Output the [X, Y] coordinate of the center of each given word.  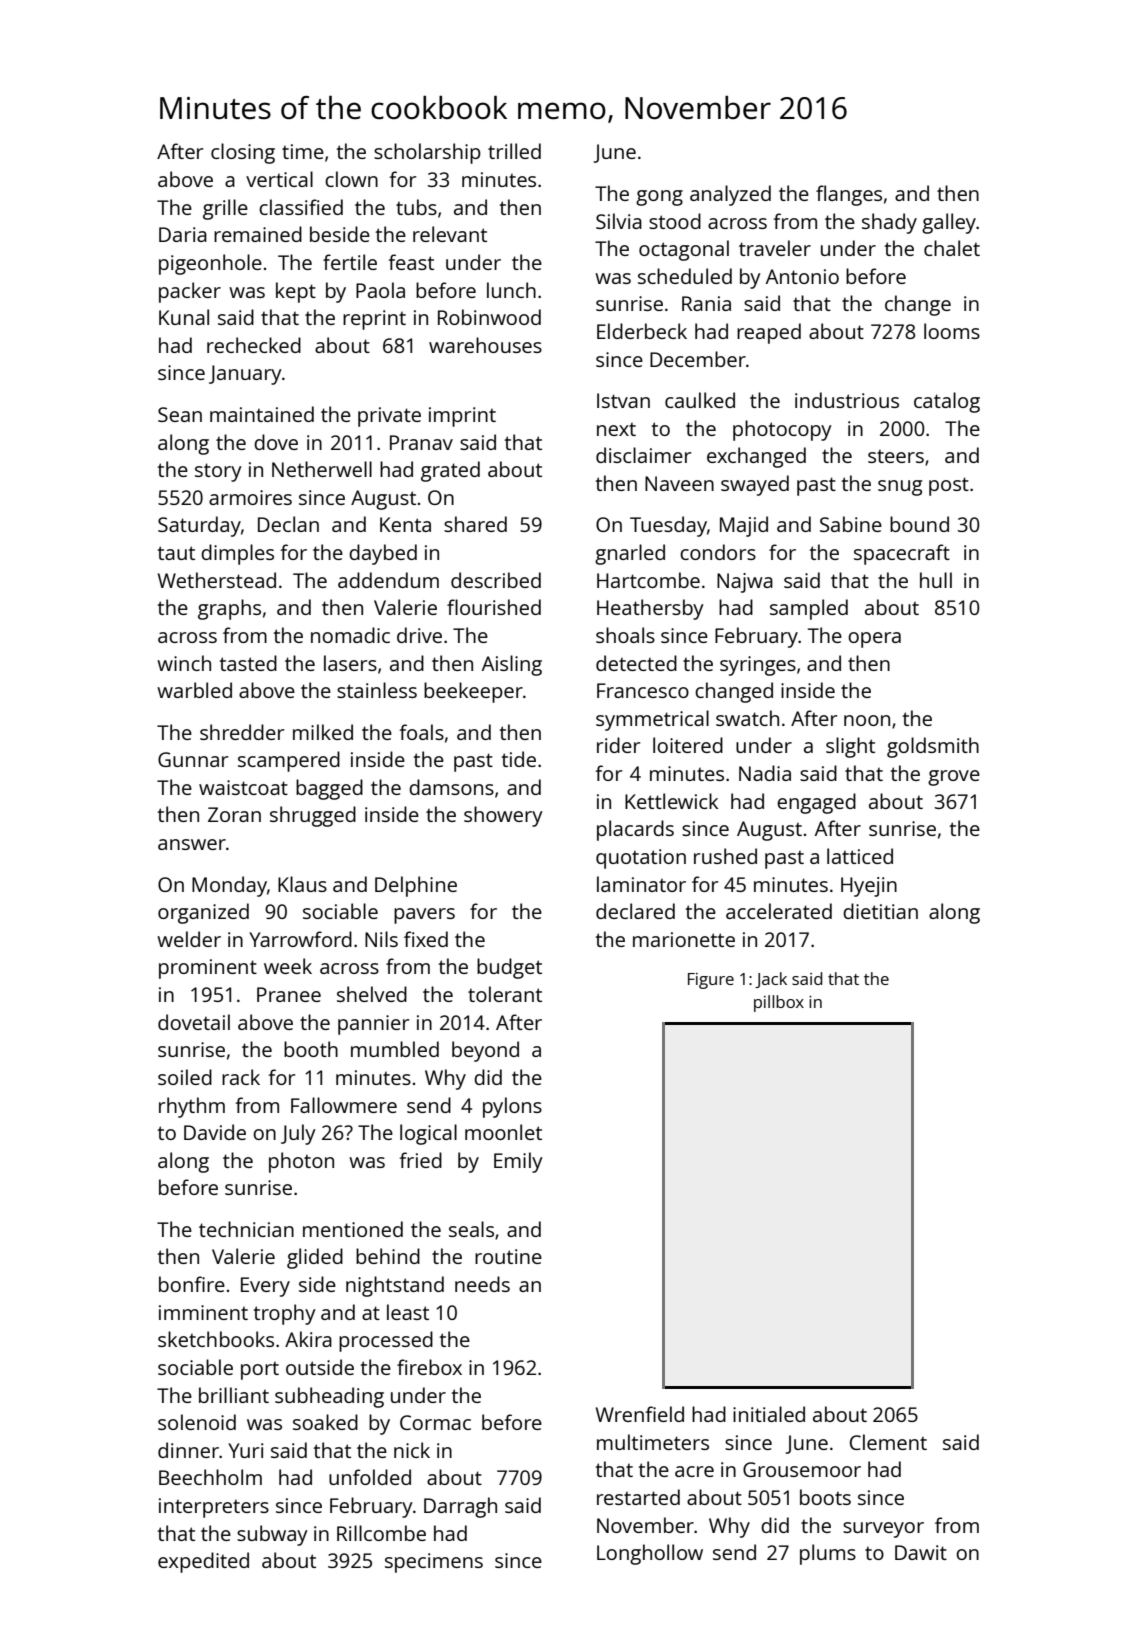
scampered [289, 761]
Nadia [765, 773]
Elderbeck [642, 331]
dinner [188, 1450]
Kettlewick [671, 801]
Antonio [802, 276]
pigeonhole [210, 264]
